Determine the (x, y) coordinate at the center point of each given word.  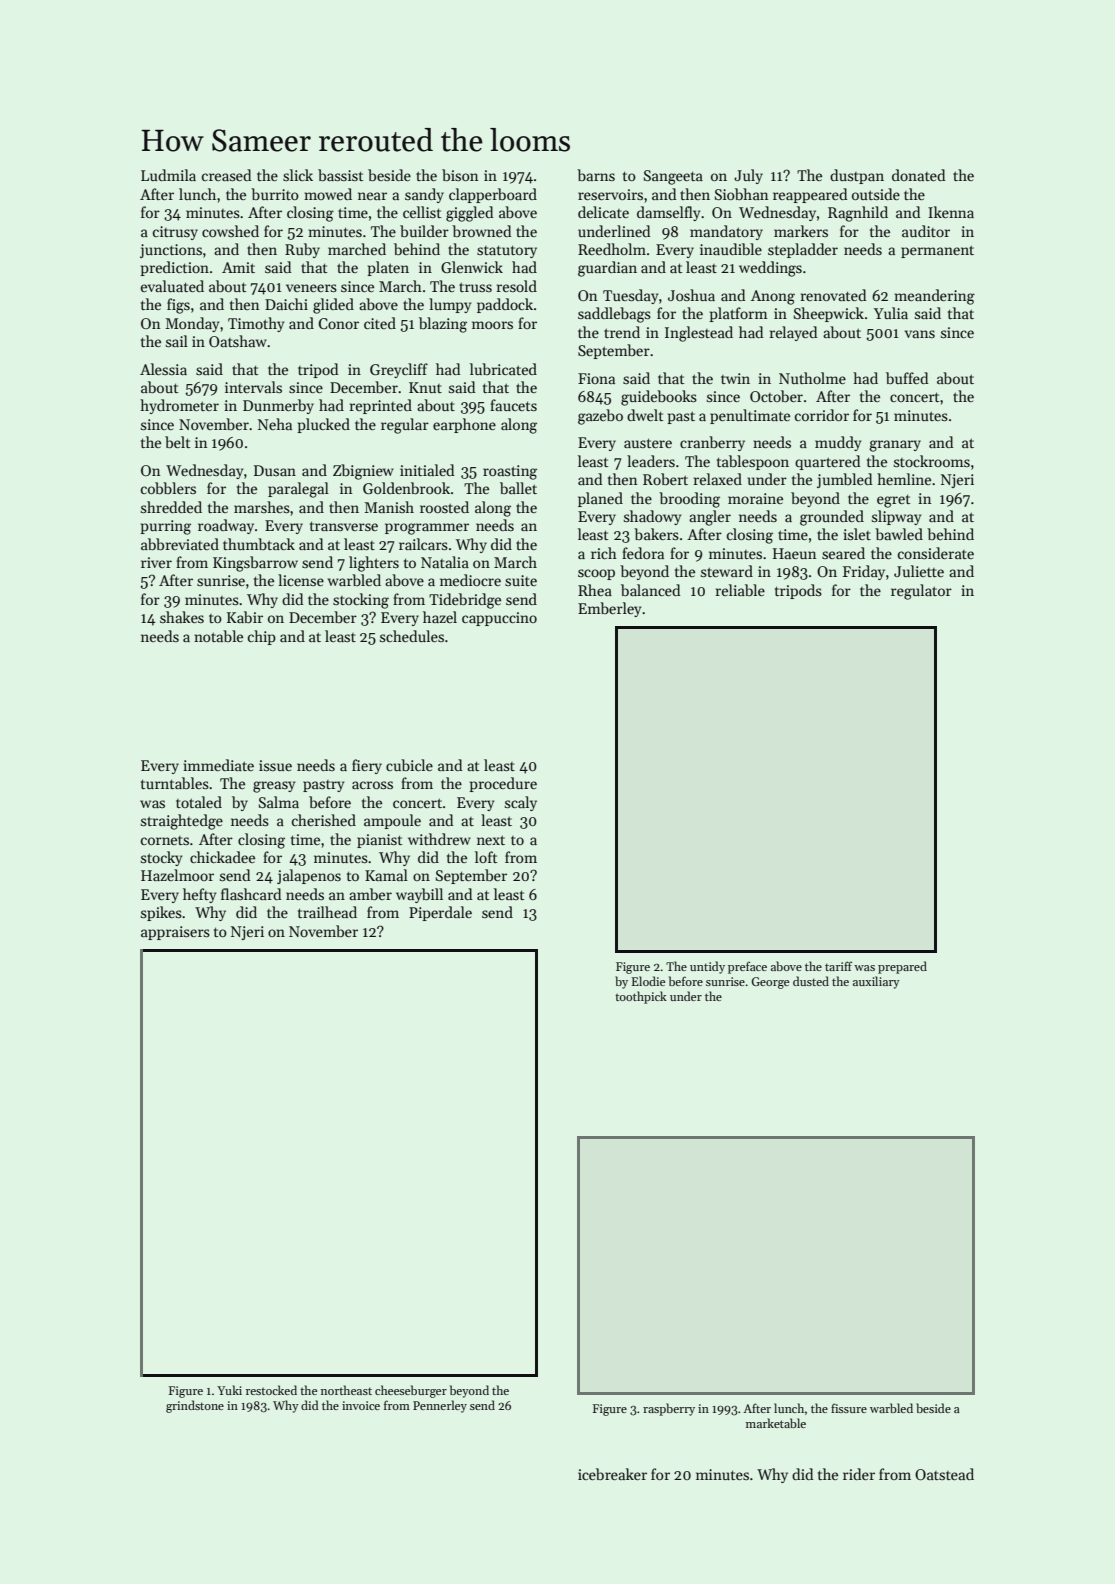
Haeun (794, 553)
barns (596, 175)
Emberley (609, 609)
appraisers (175, 933)
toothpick (641, 997)
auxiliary (876, 982)
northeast (346, 1390)
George (770, 983)
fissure (849, 1408)
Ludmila (168, 175)
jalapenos (309, 876)
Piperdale (440, 913)
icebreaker (612, 1474)
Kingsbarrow (255, 564)
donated (919, 175)
